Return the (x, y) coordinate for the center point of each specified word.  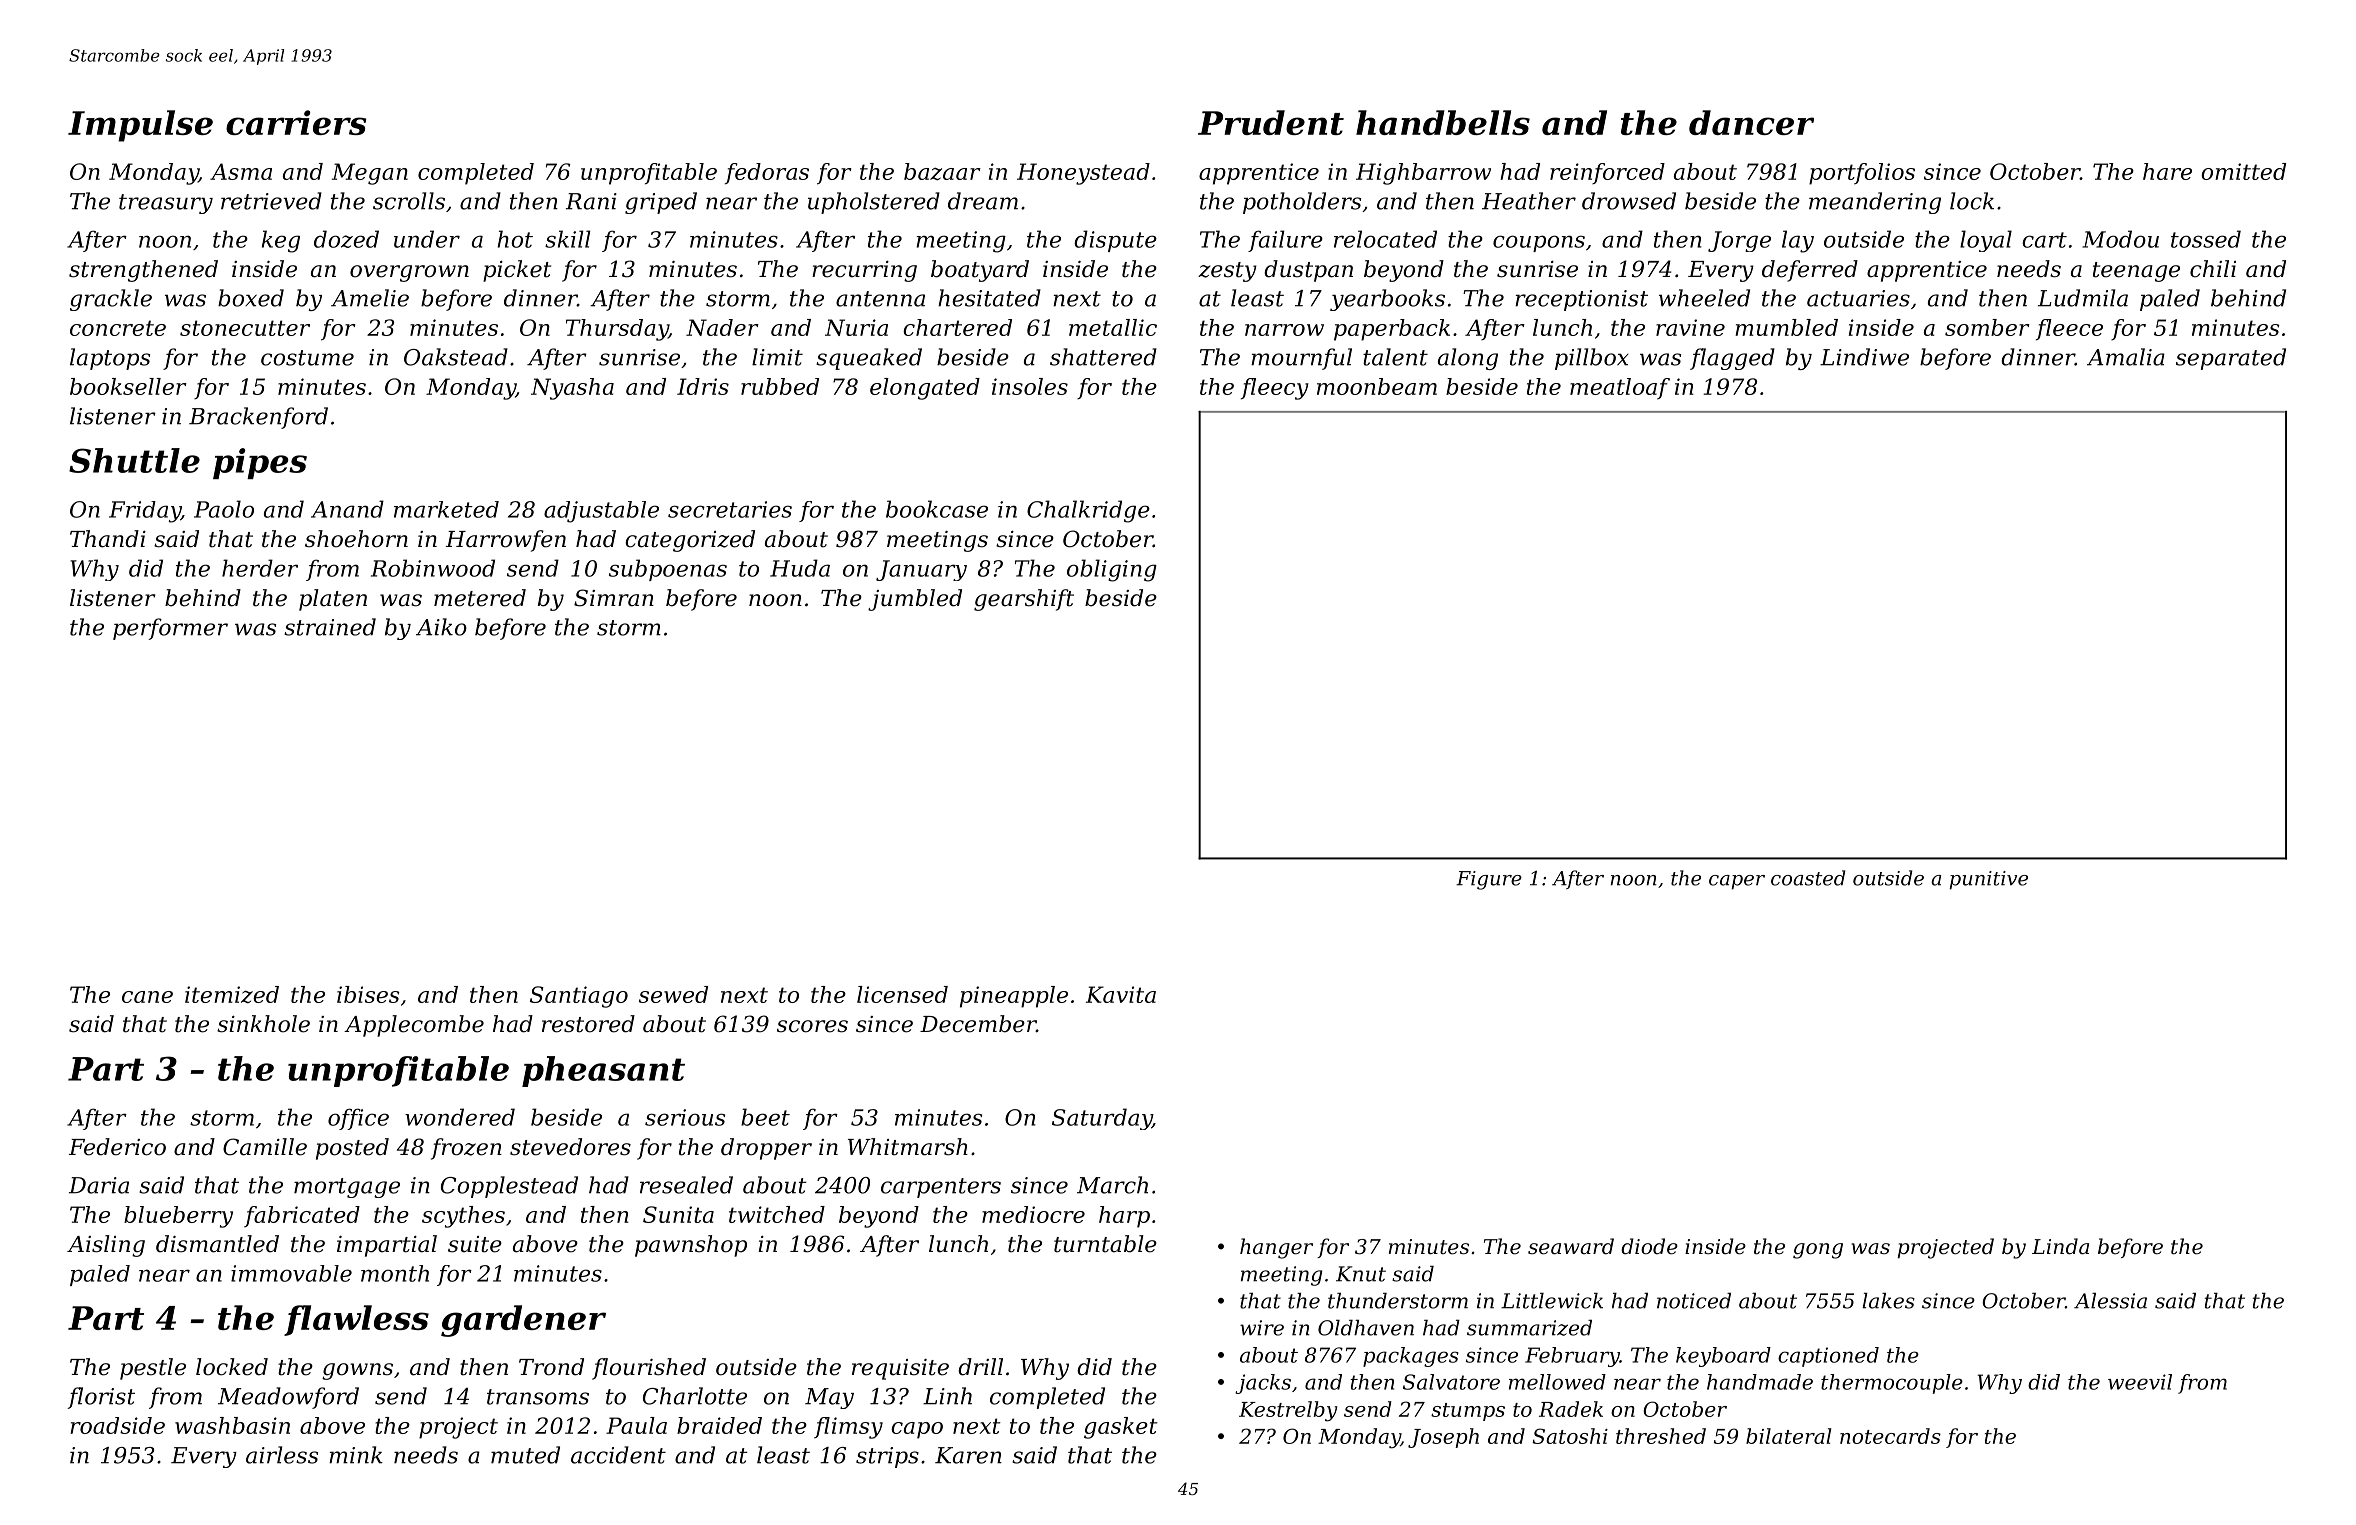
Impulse (140, 126)
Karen (968, 1455)
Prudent (1271, 122)
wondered (460, 1117)
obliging (1112, 570)
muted (525, 1455)
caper (1737, 882)
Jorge (1739, 241)
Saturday (1102, 1119)
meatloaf (1620, 389)
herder (260, 568)
